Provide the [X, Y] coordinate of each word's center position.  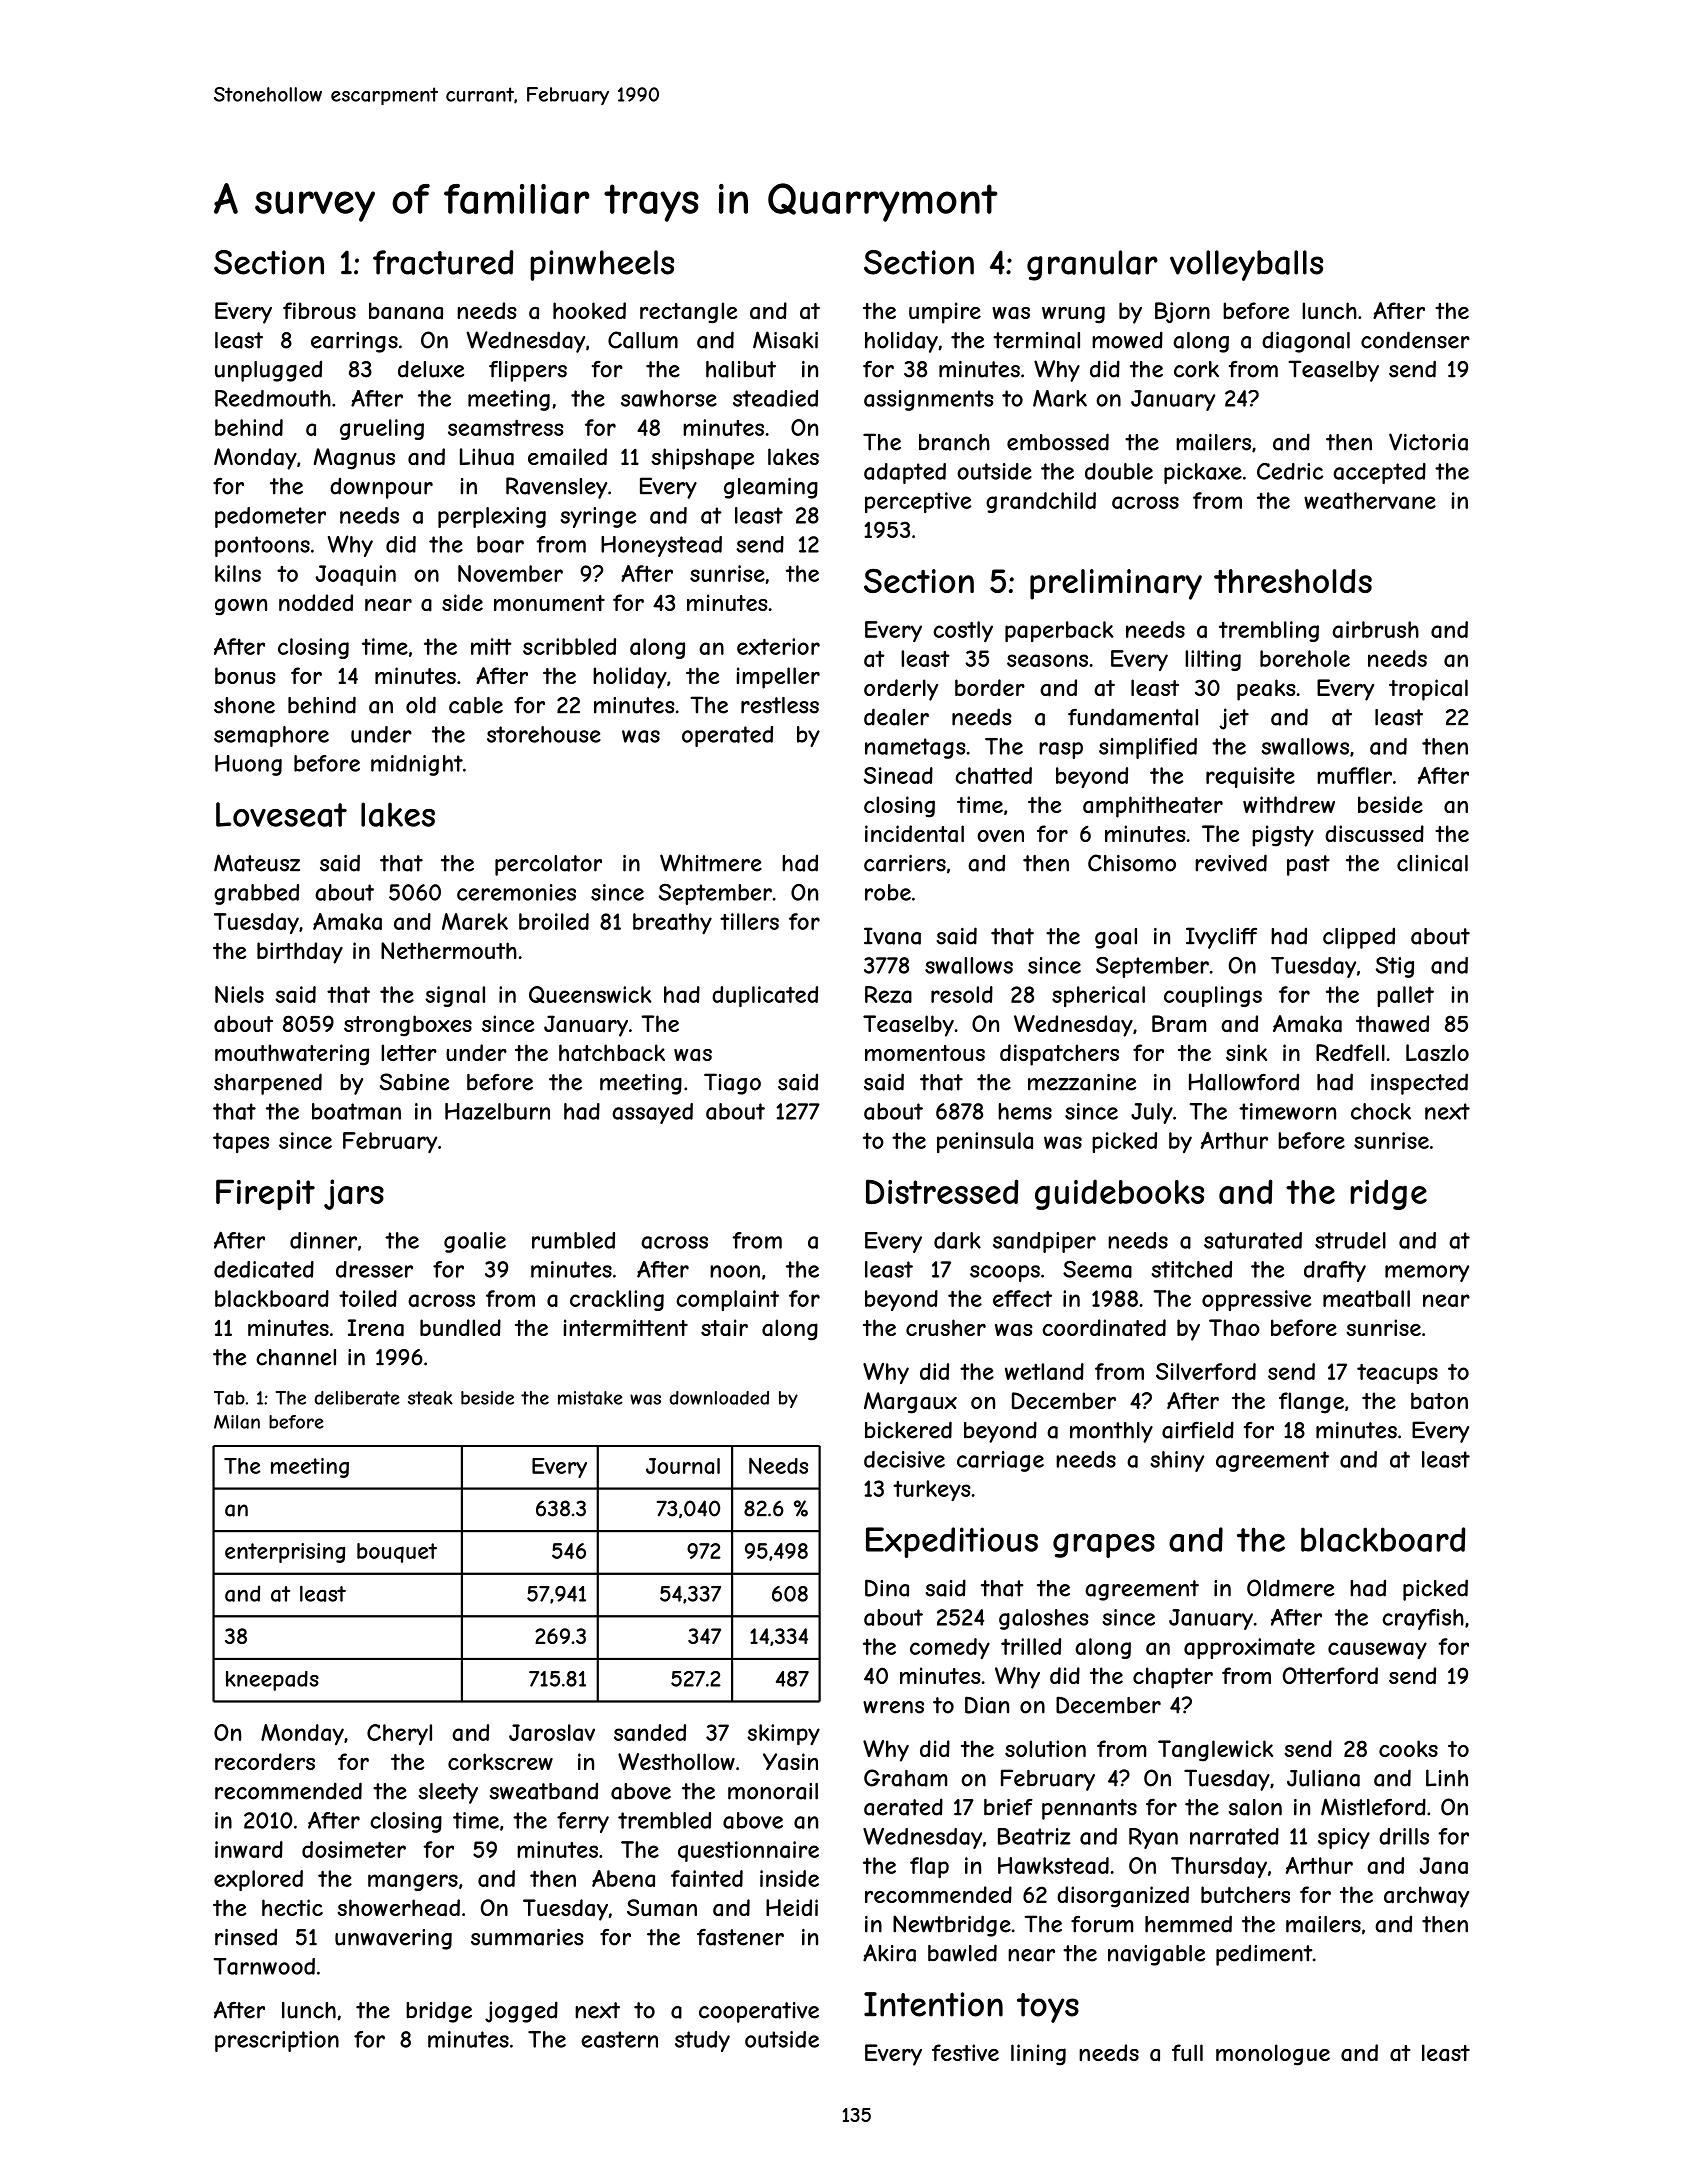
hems [1025, 1111]
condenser [1415, 340]
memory [1427, 1273]
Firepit [265, 1195]
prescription [277, 2041]
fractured [443, 262]
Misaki [785, 340]
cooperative [759, 2012]
